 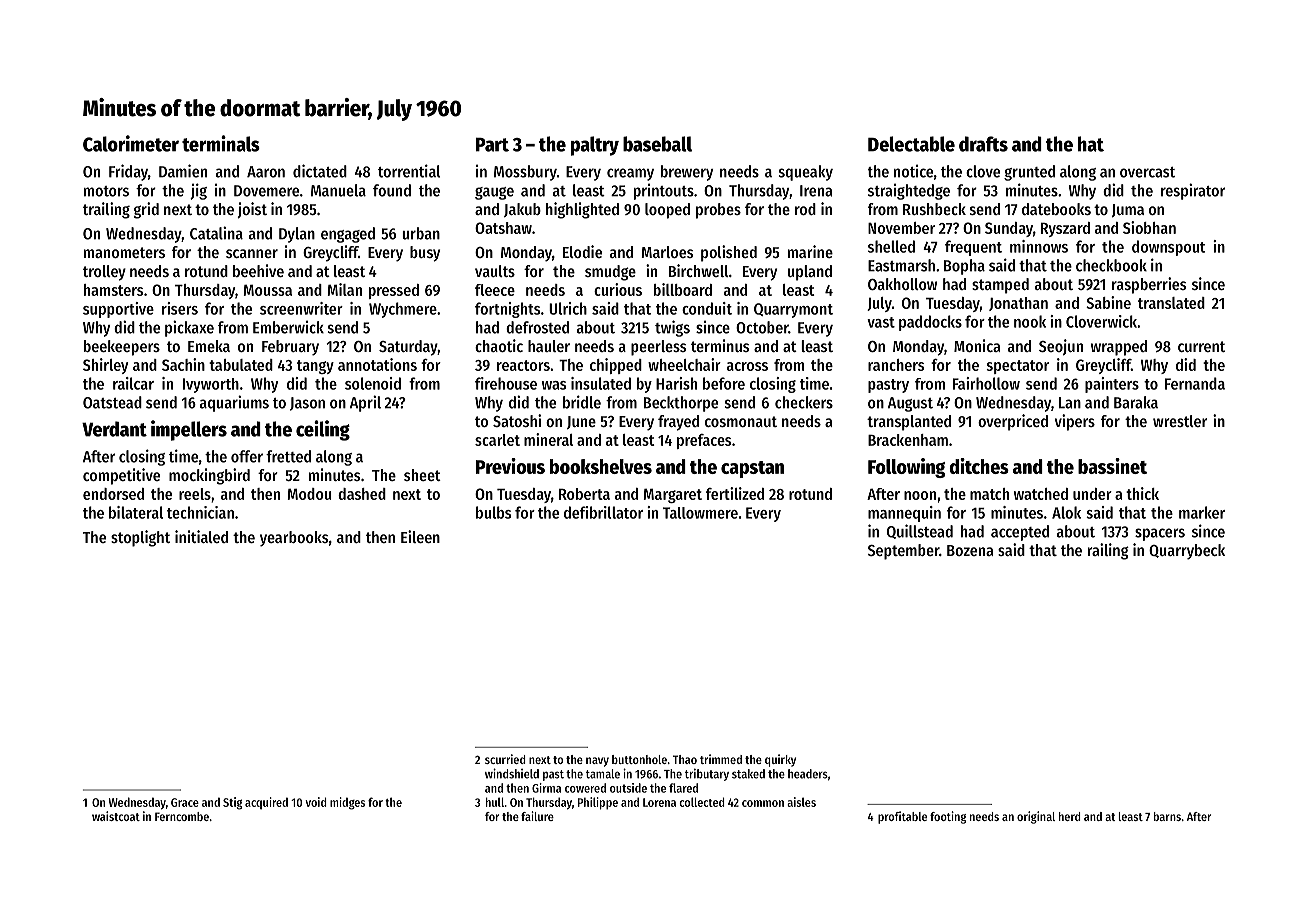 What do you see at coordinates (808, 774) in the image?
I see `headers` at bounding box center [808, 774].
